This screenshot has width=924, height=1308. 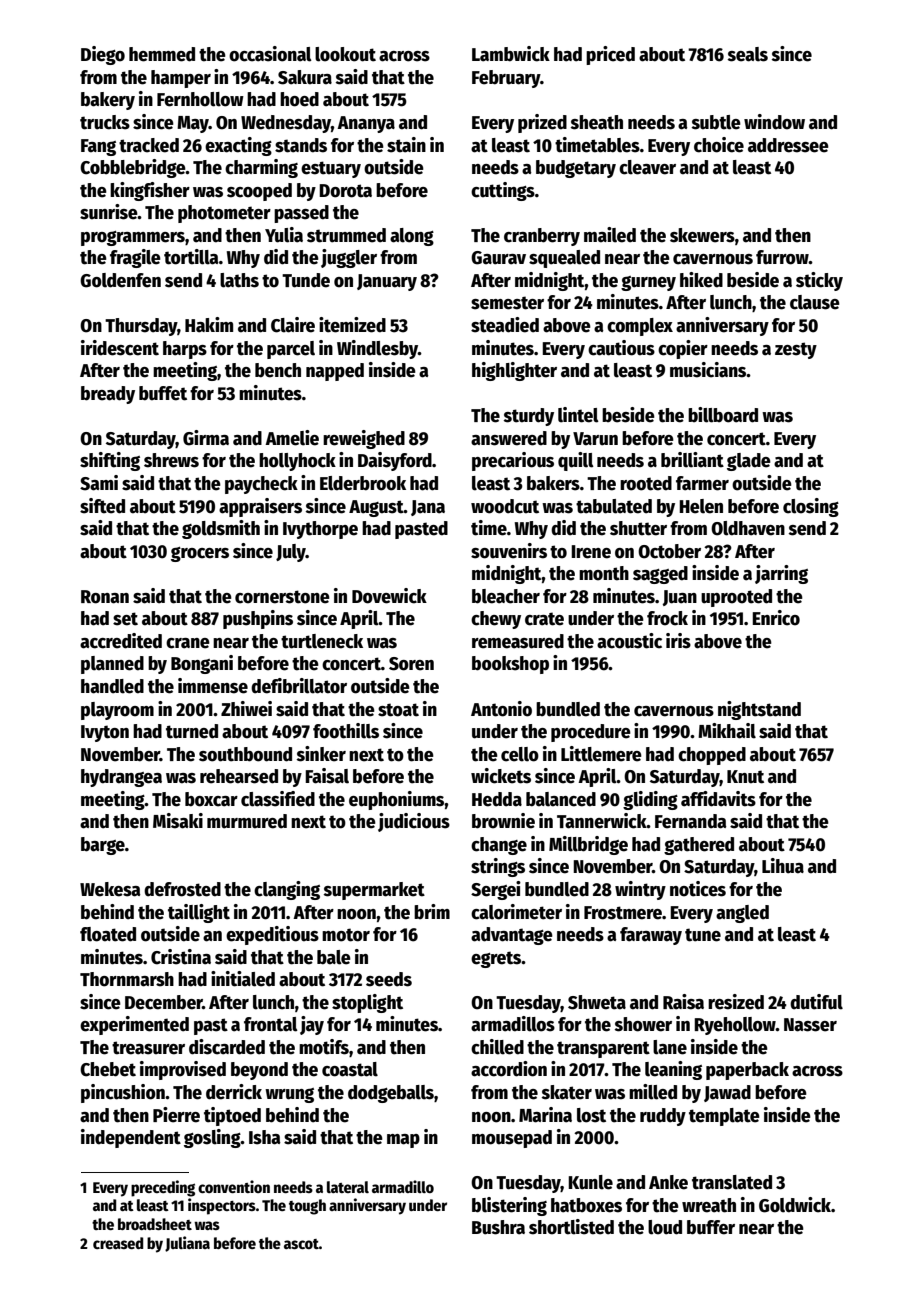 What do you see at coordinates (428, 508) in the screenshot?
I see `Jana` at bounding box center [428, 508].
